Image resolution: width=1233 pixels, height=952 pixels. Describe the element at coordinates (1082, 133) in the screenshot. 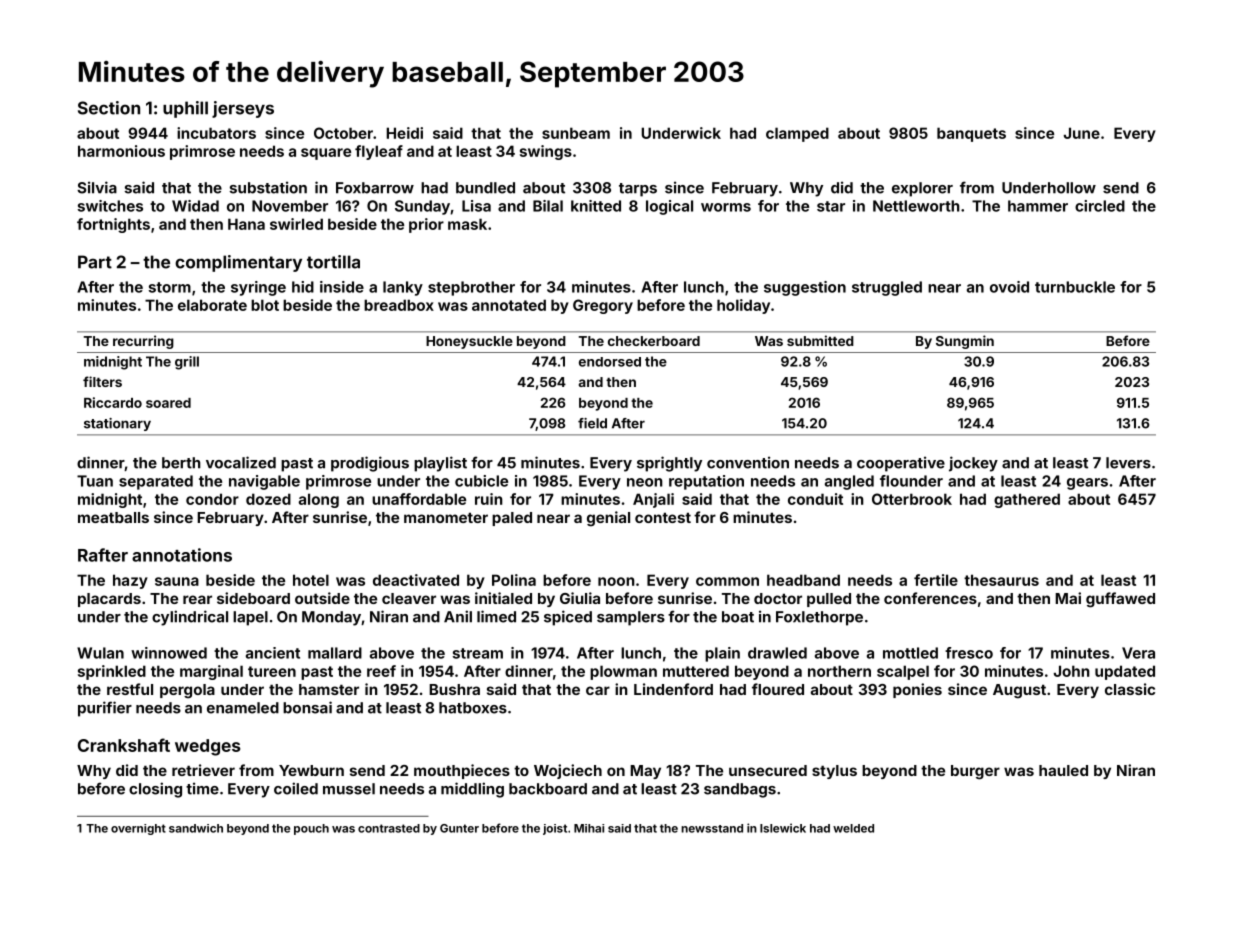

I see `June` at that location.
